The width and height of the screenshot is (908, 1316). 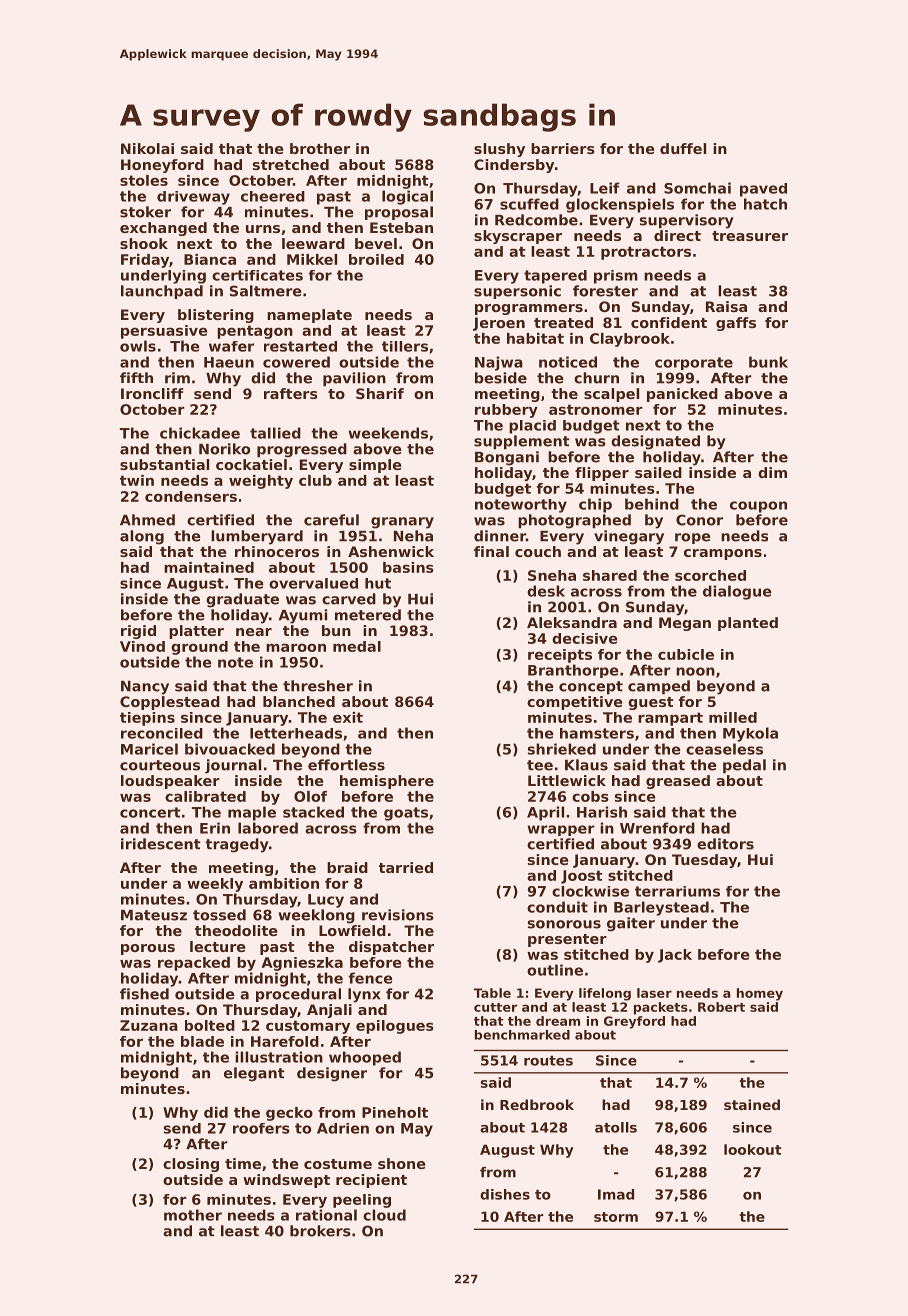 I want to click on editors, so click(x=725, y=844).
